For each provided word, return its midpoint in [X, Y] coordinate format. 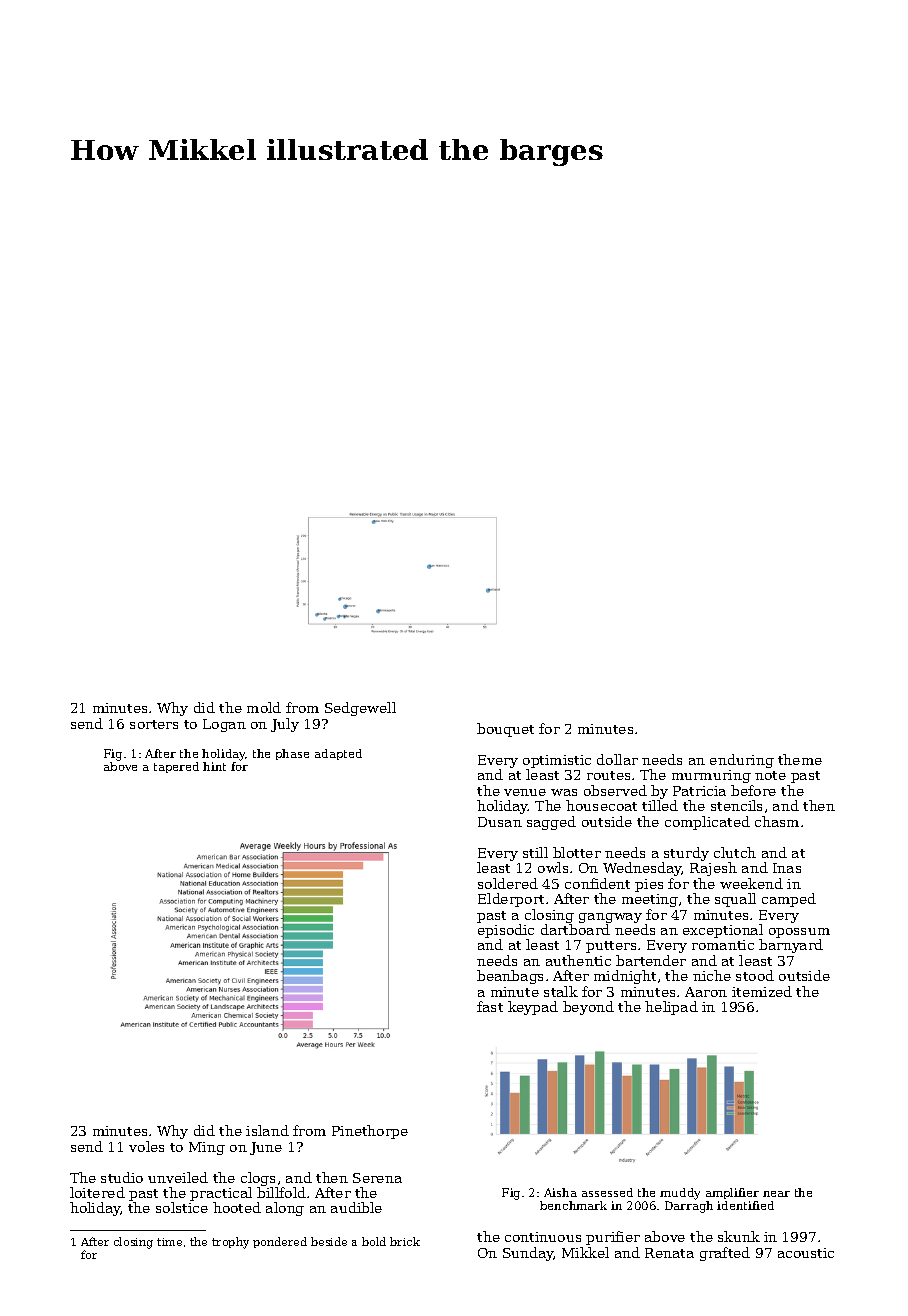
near [776, 1194]
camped [789, 900]
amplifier [732, 1193]
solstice [182, 1207]
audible [356, 1207]
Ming [207, 1148]
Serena [377, 1178]
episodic [506, 931]
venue [525, 792]
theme [800, 759]
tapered [176, 767]
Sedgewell [360, 709]
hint [214, 766]
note [770, 775]
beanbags [510, 977]
